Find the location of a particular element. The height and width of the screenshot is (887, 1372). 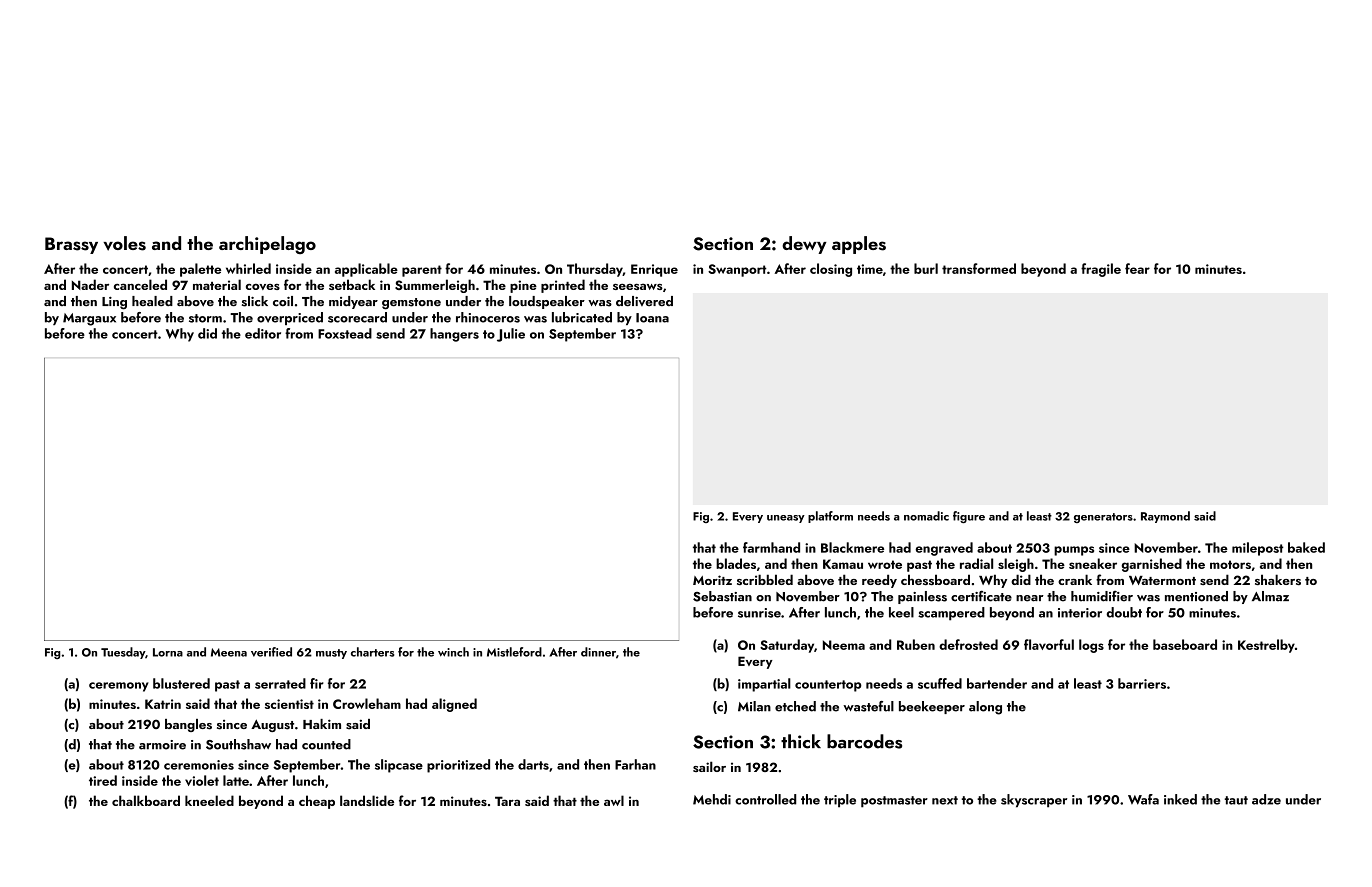

chalkboard is located at coordinates (146, 800).
